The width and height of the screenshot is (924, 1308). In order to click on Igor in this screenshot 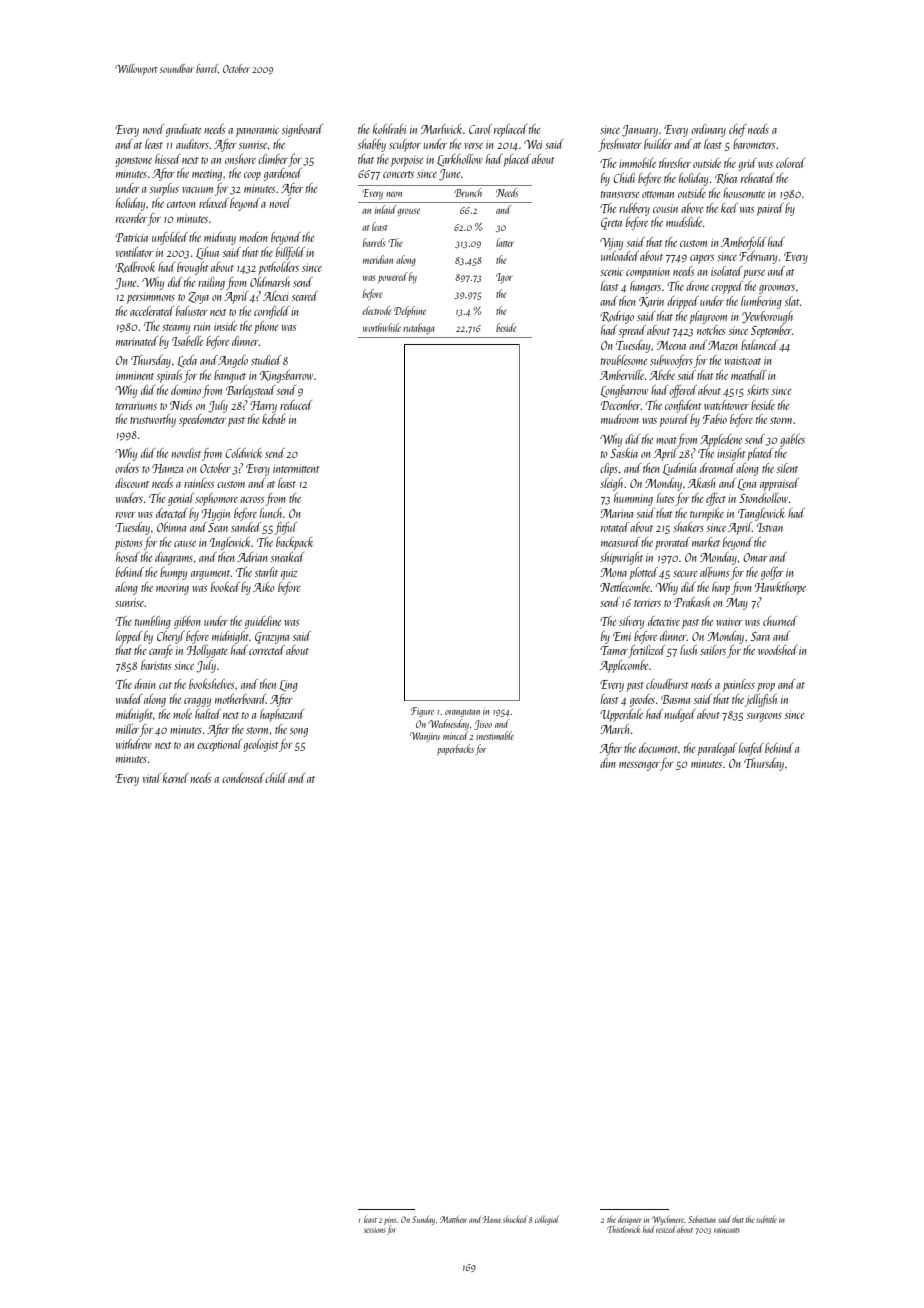, I will do `click(504, 278)`.
